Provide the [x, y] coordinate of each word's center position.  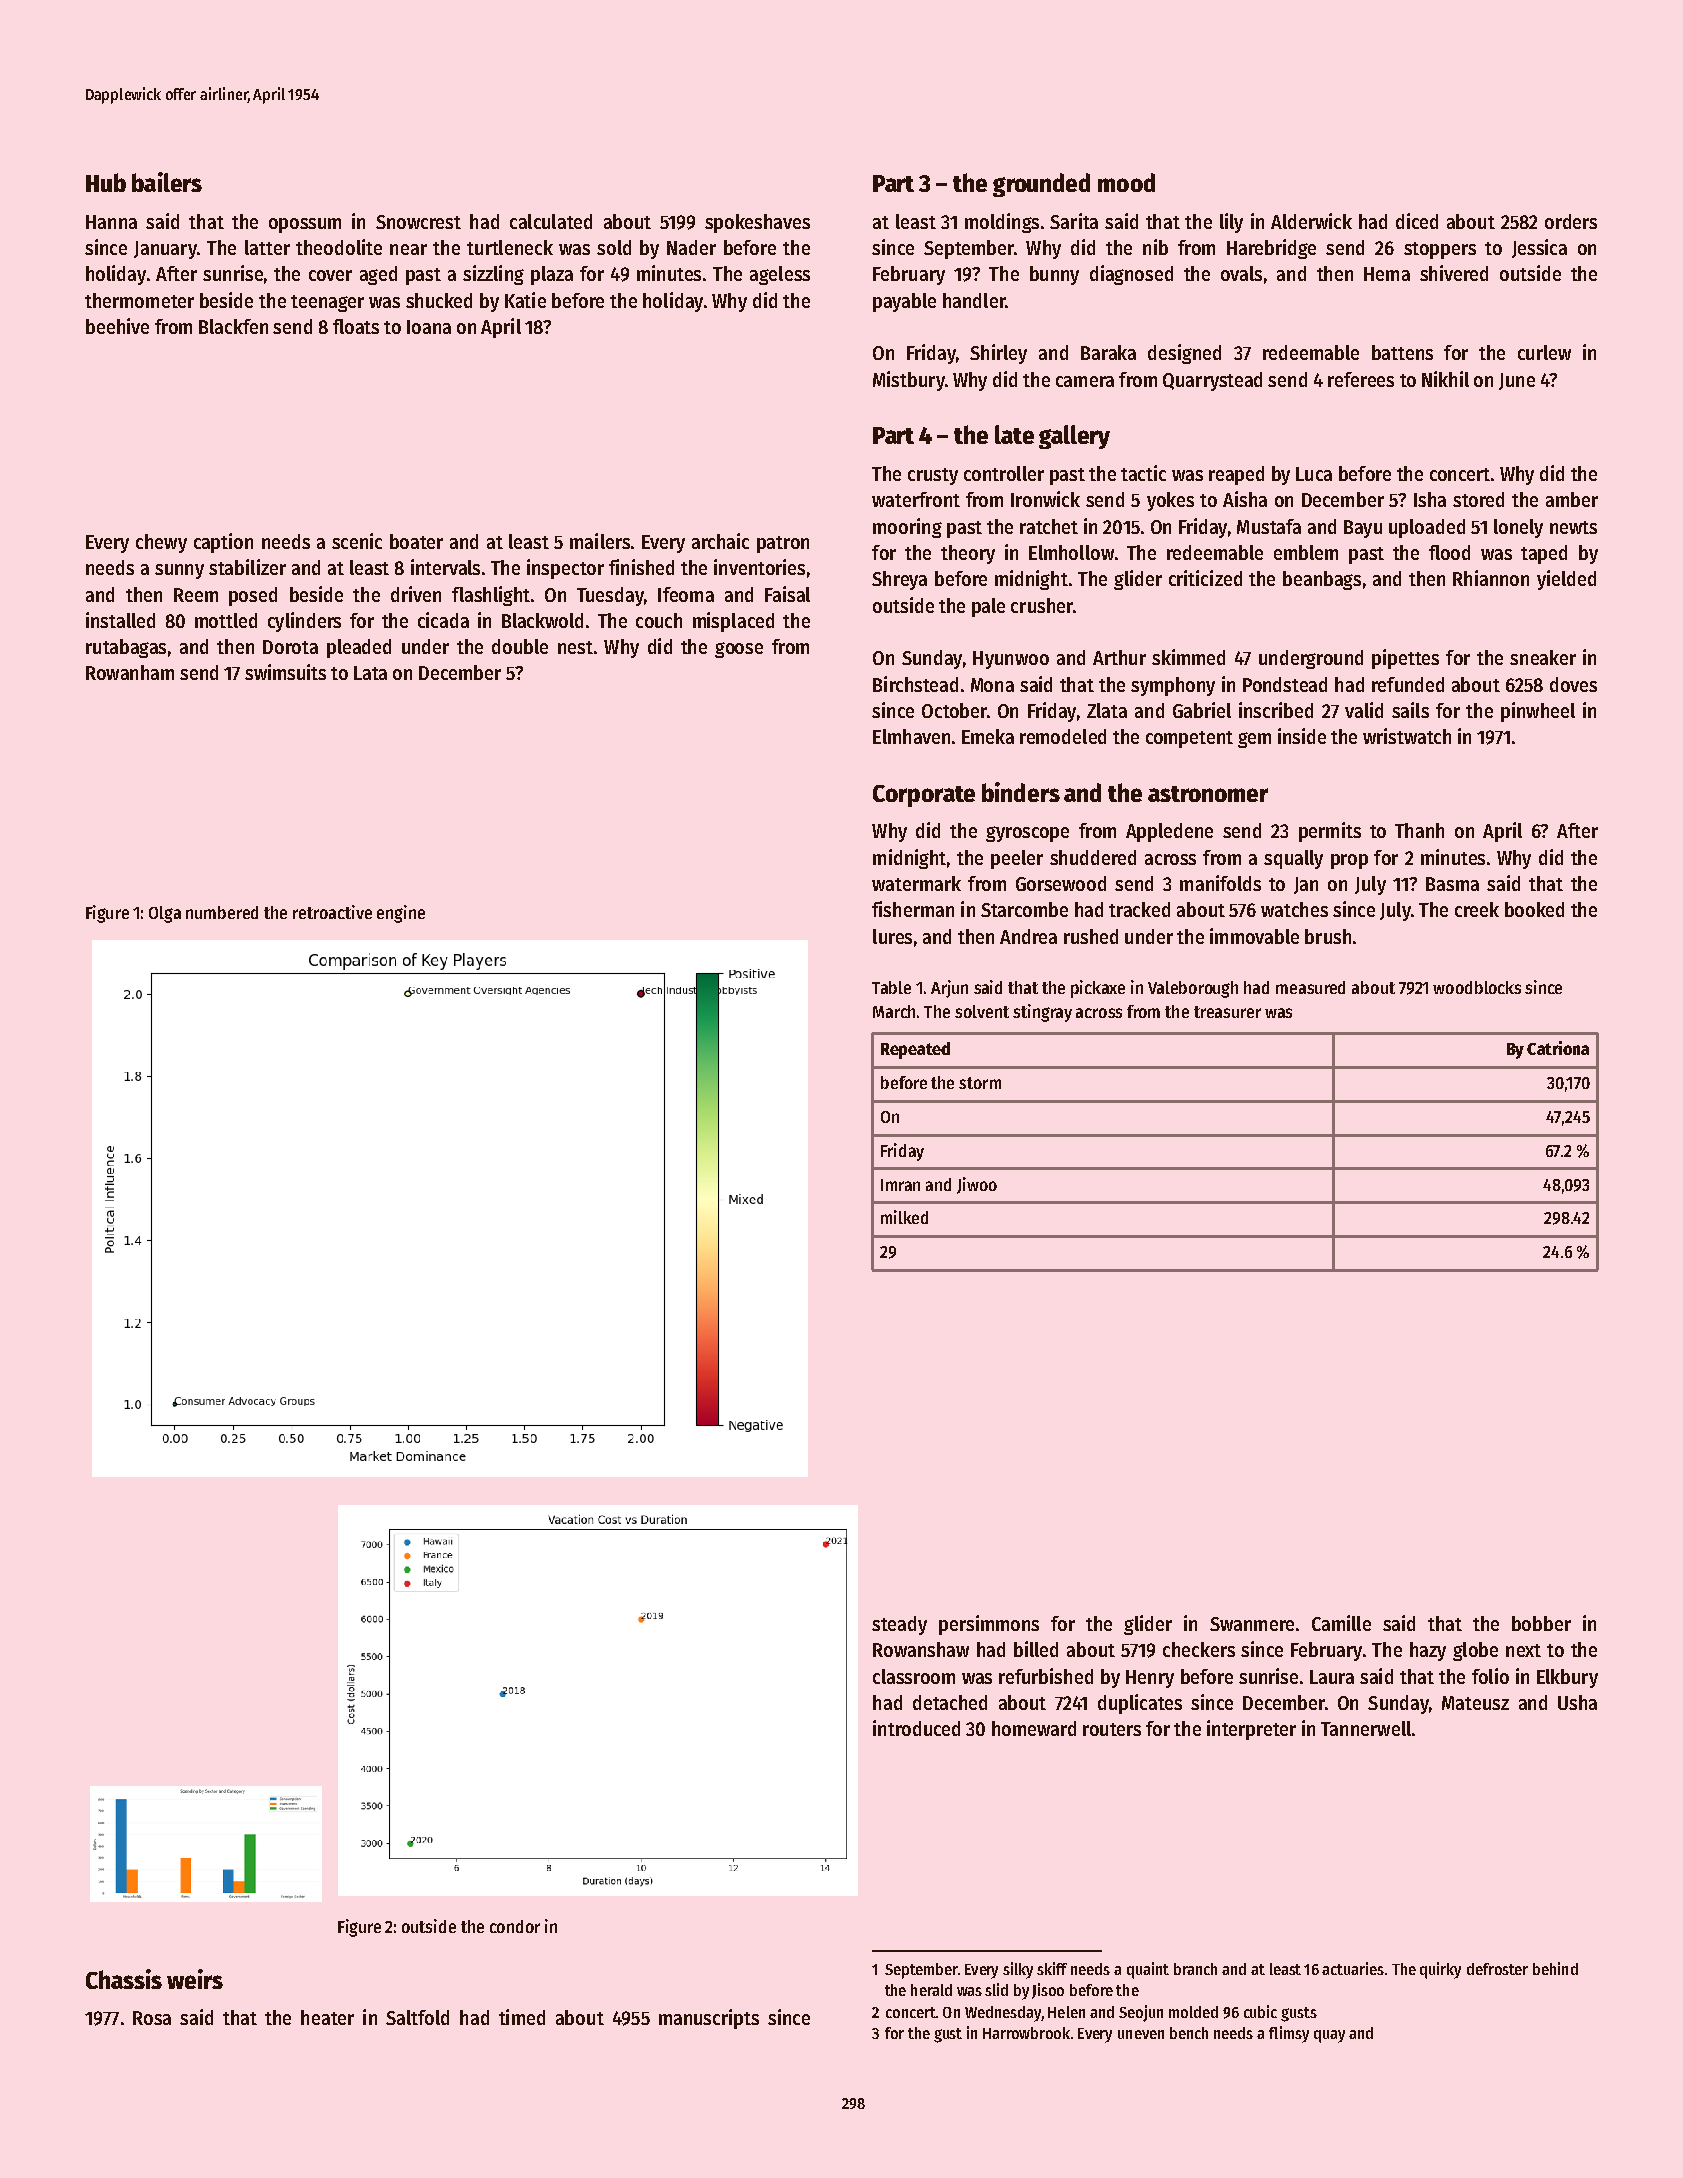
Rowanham [130, 672]
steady [899, 1625]
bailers [167, 182]
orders [1571, 221]
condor [515, 1926]
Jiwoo [977, 1185]
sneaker [1543, 657]
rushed [1091, 936]
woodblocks [1477, 987]
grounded [1041, 185]
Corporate [924, 796]
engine [401, 914]
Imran [900, 1185]
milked [904, 1217]
